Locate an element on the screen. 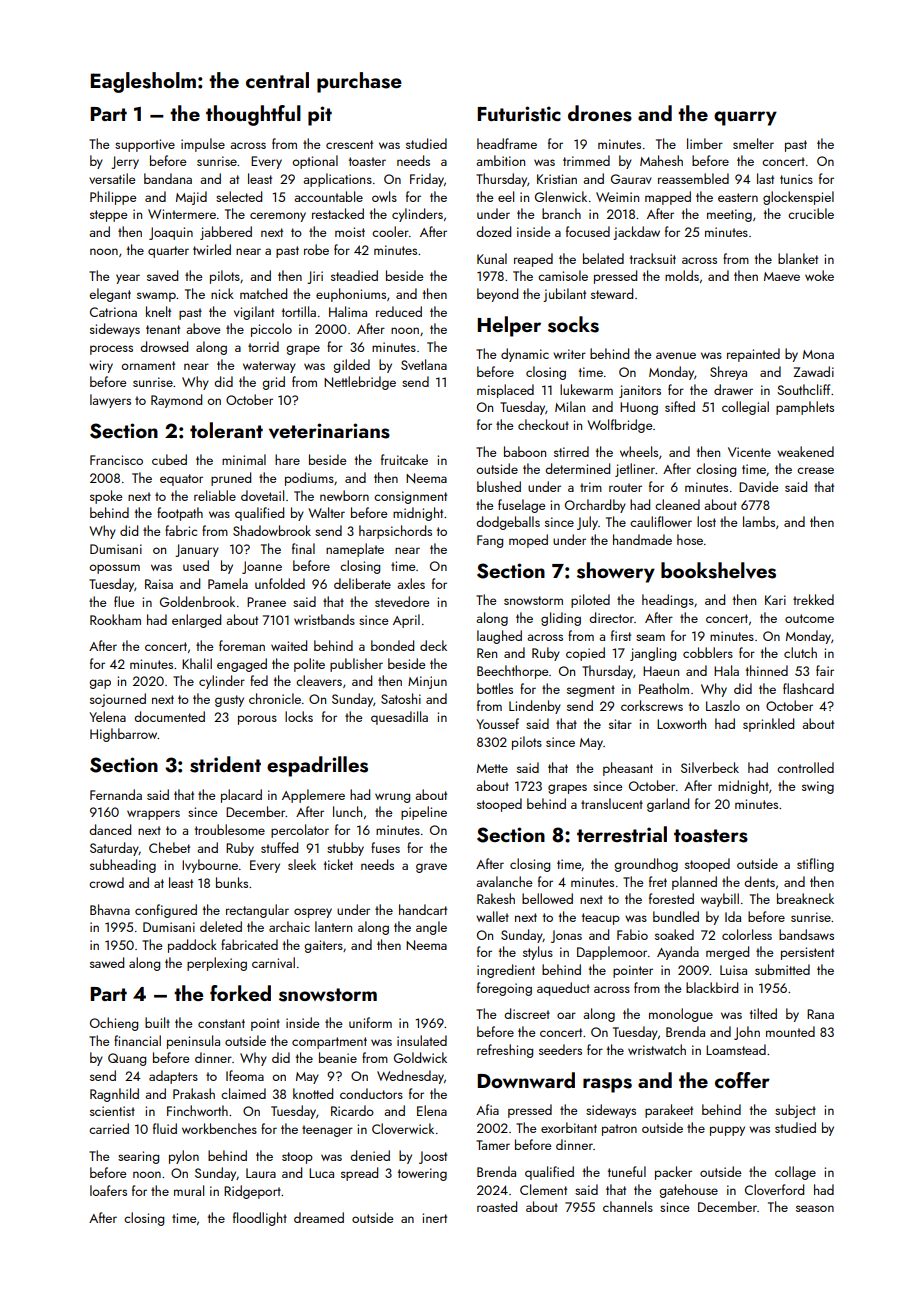  inert is located at coordinates (435, 1218).
